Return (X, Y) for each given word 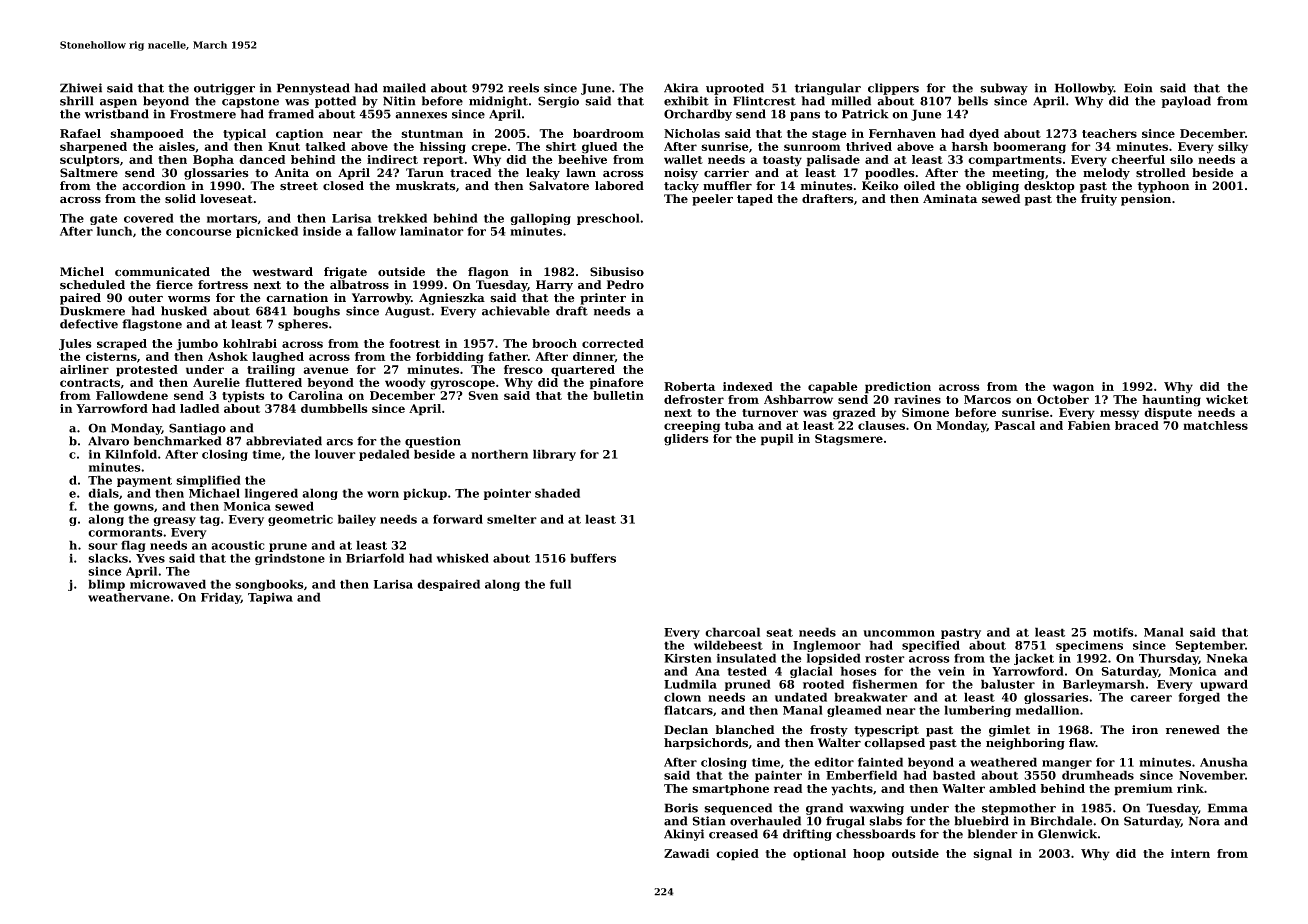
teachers (1109, 133)
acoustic (238, 545)
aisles (177, 146)
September (1210, 646)
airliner (84, 369)
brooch (554, 343)
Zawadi (686, 853)
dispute (1168, 414)
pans (805, 116)
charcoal (732, 632)
